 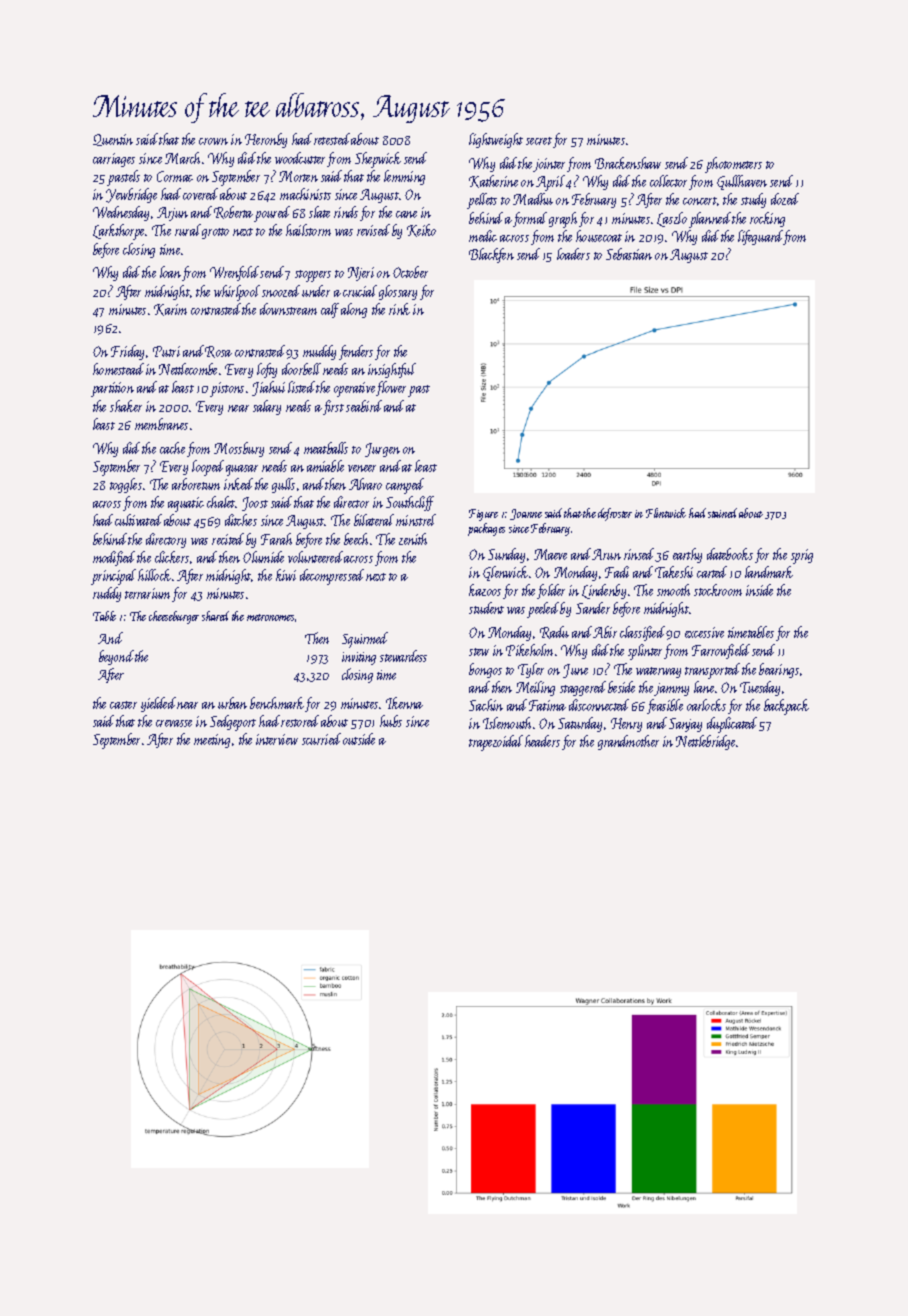 I want to click on caster, so click(x=123, y=705).
